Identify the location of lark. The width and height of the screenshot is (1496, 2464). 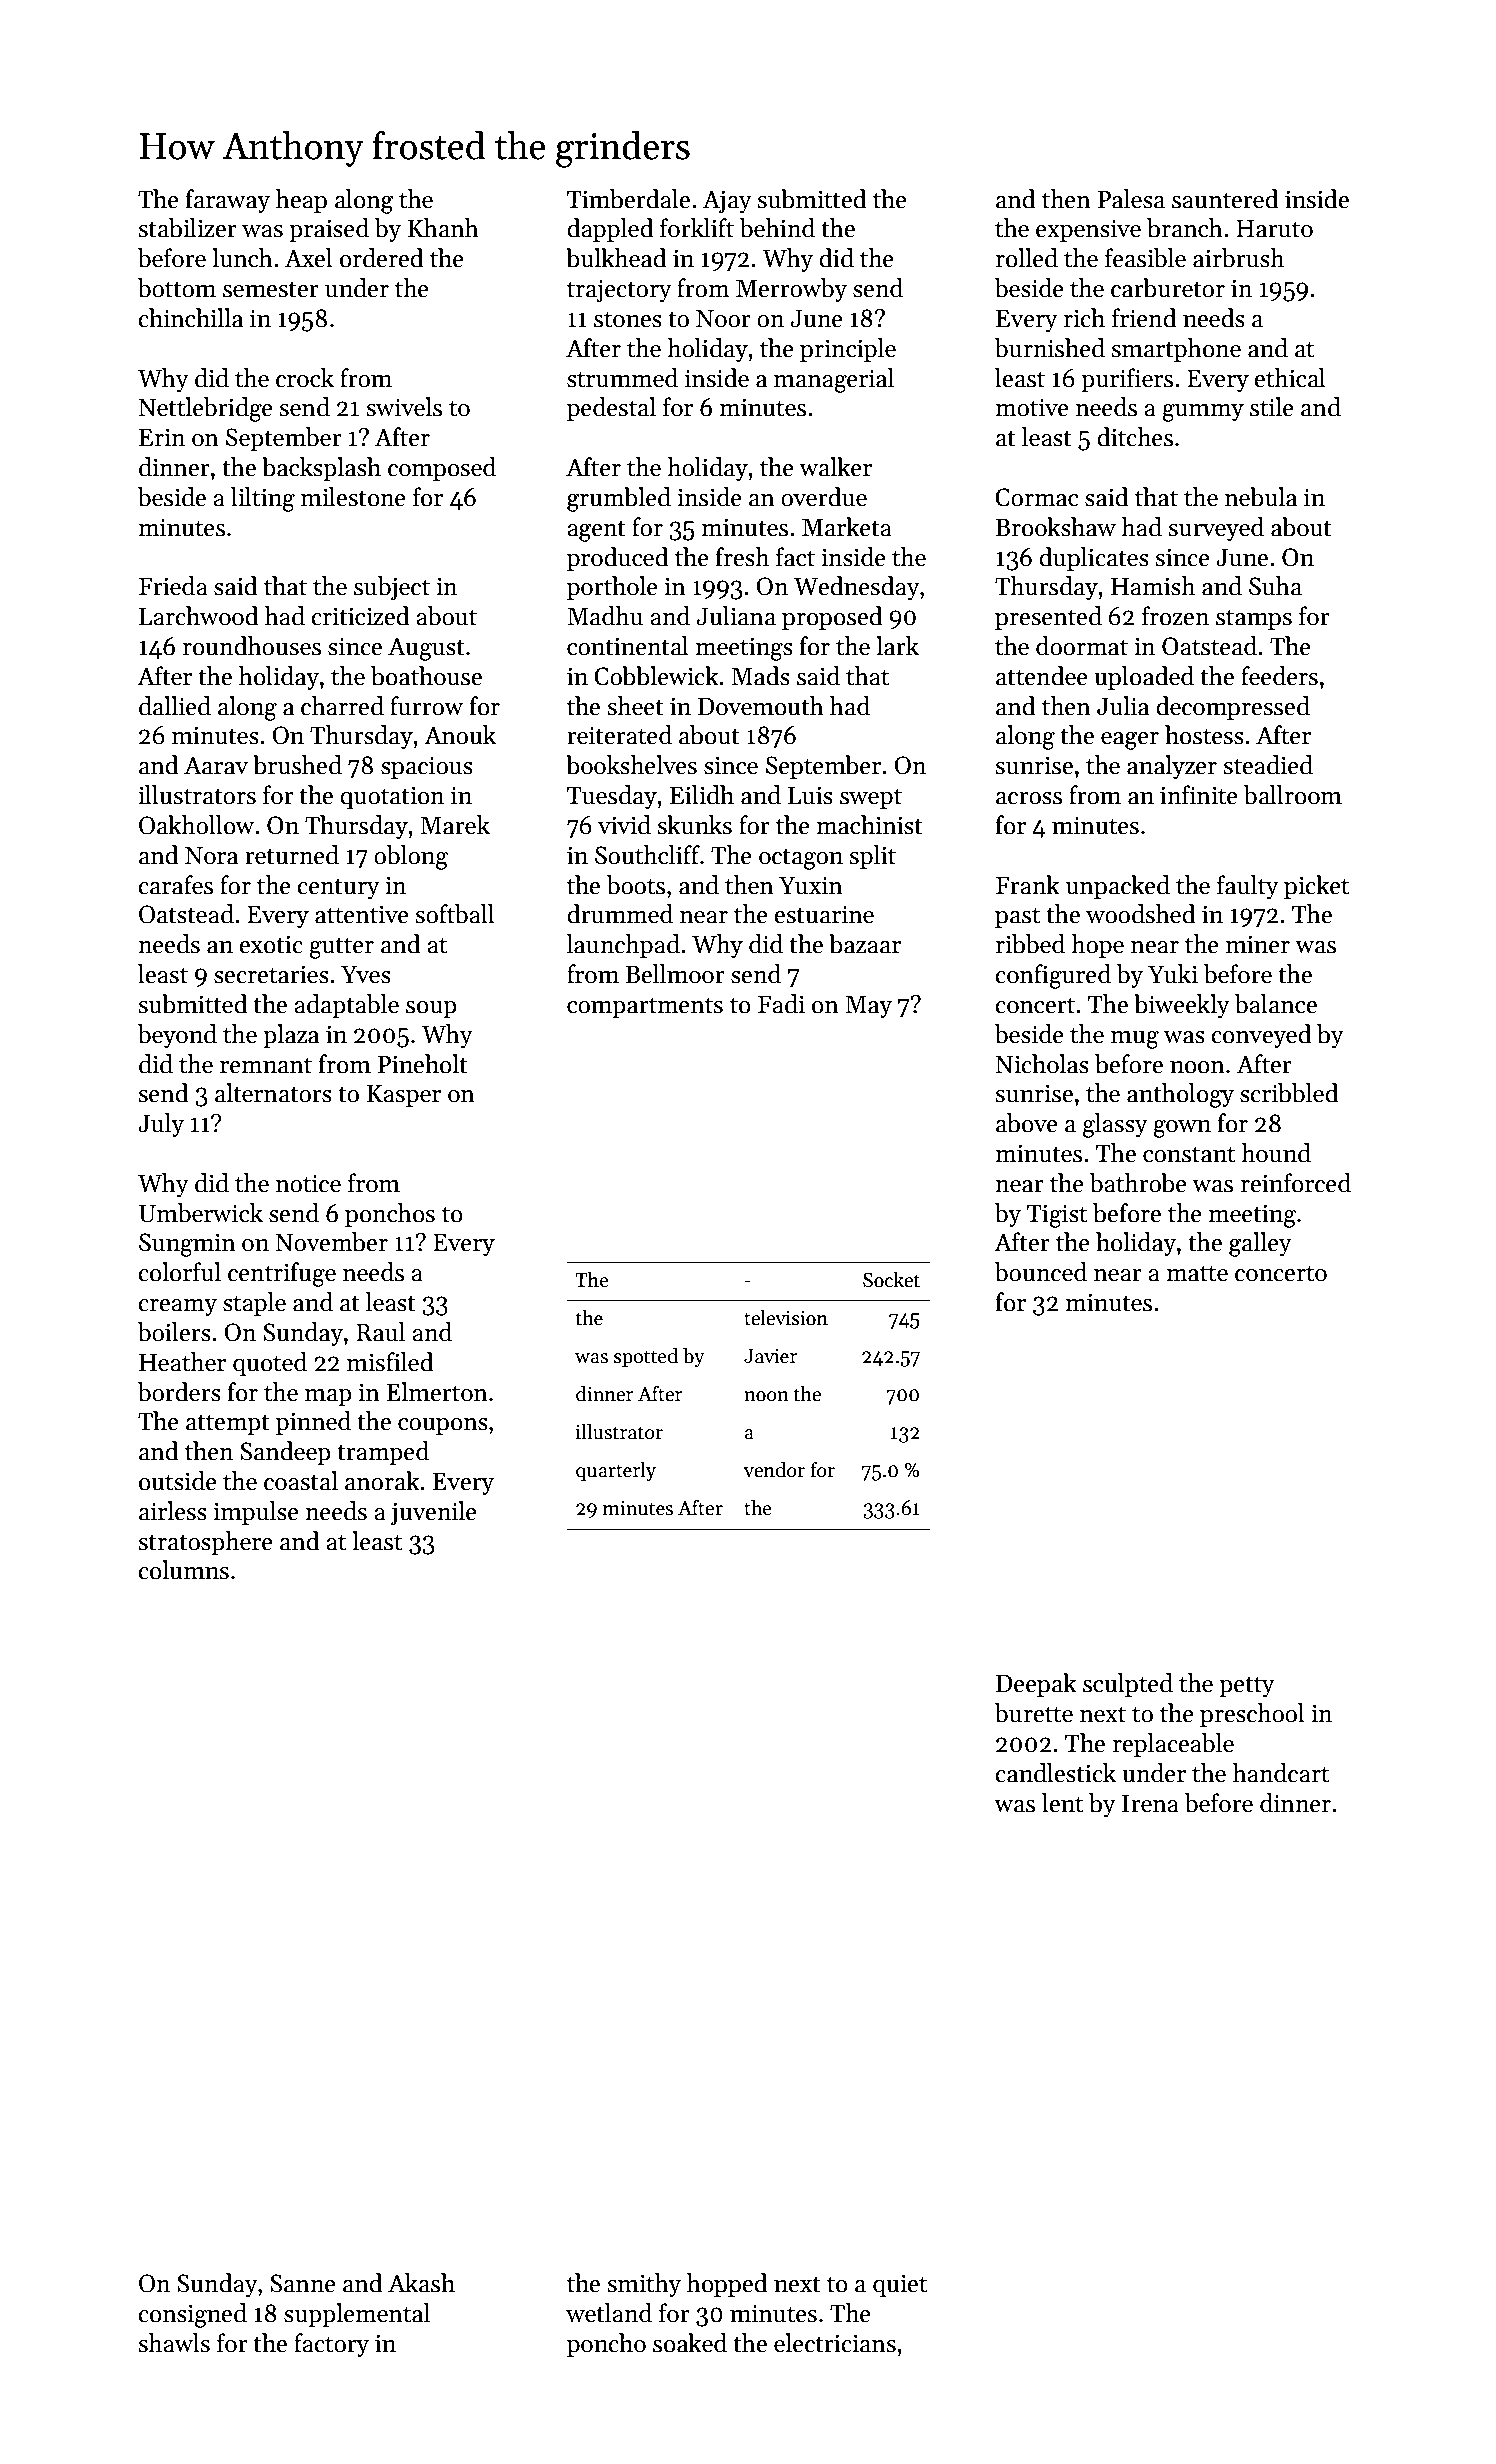
(897, 646).
